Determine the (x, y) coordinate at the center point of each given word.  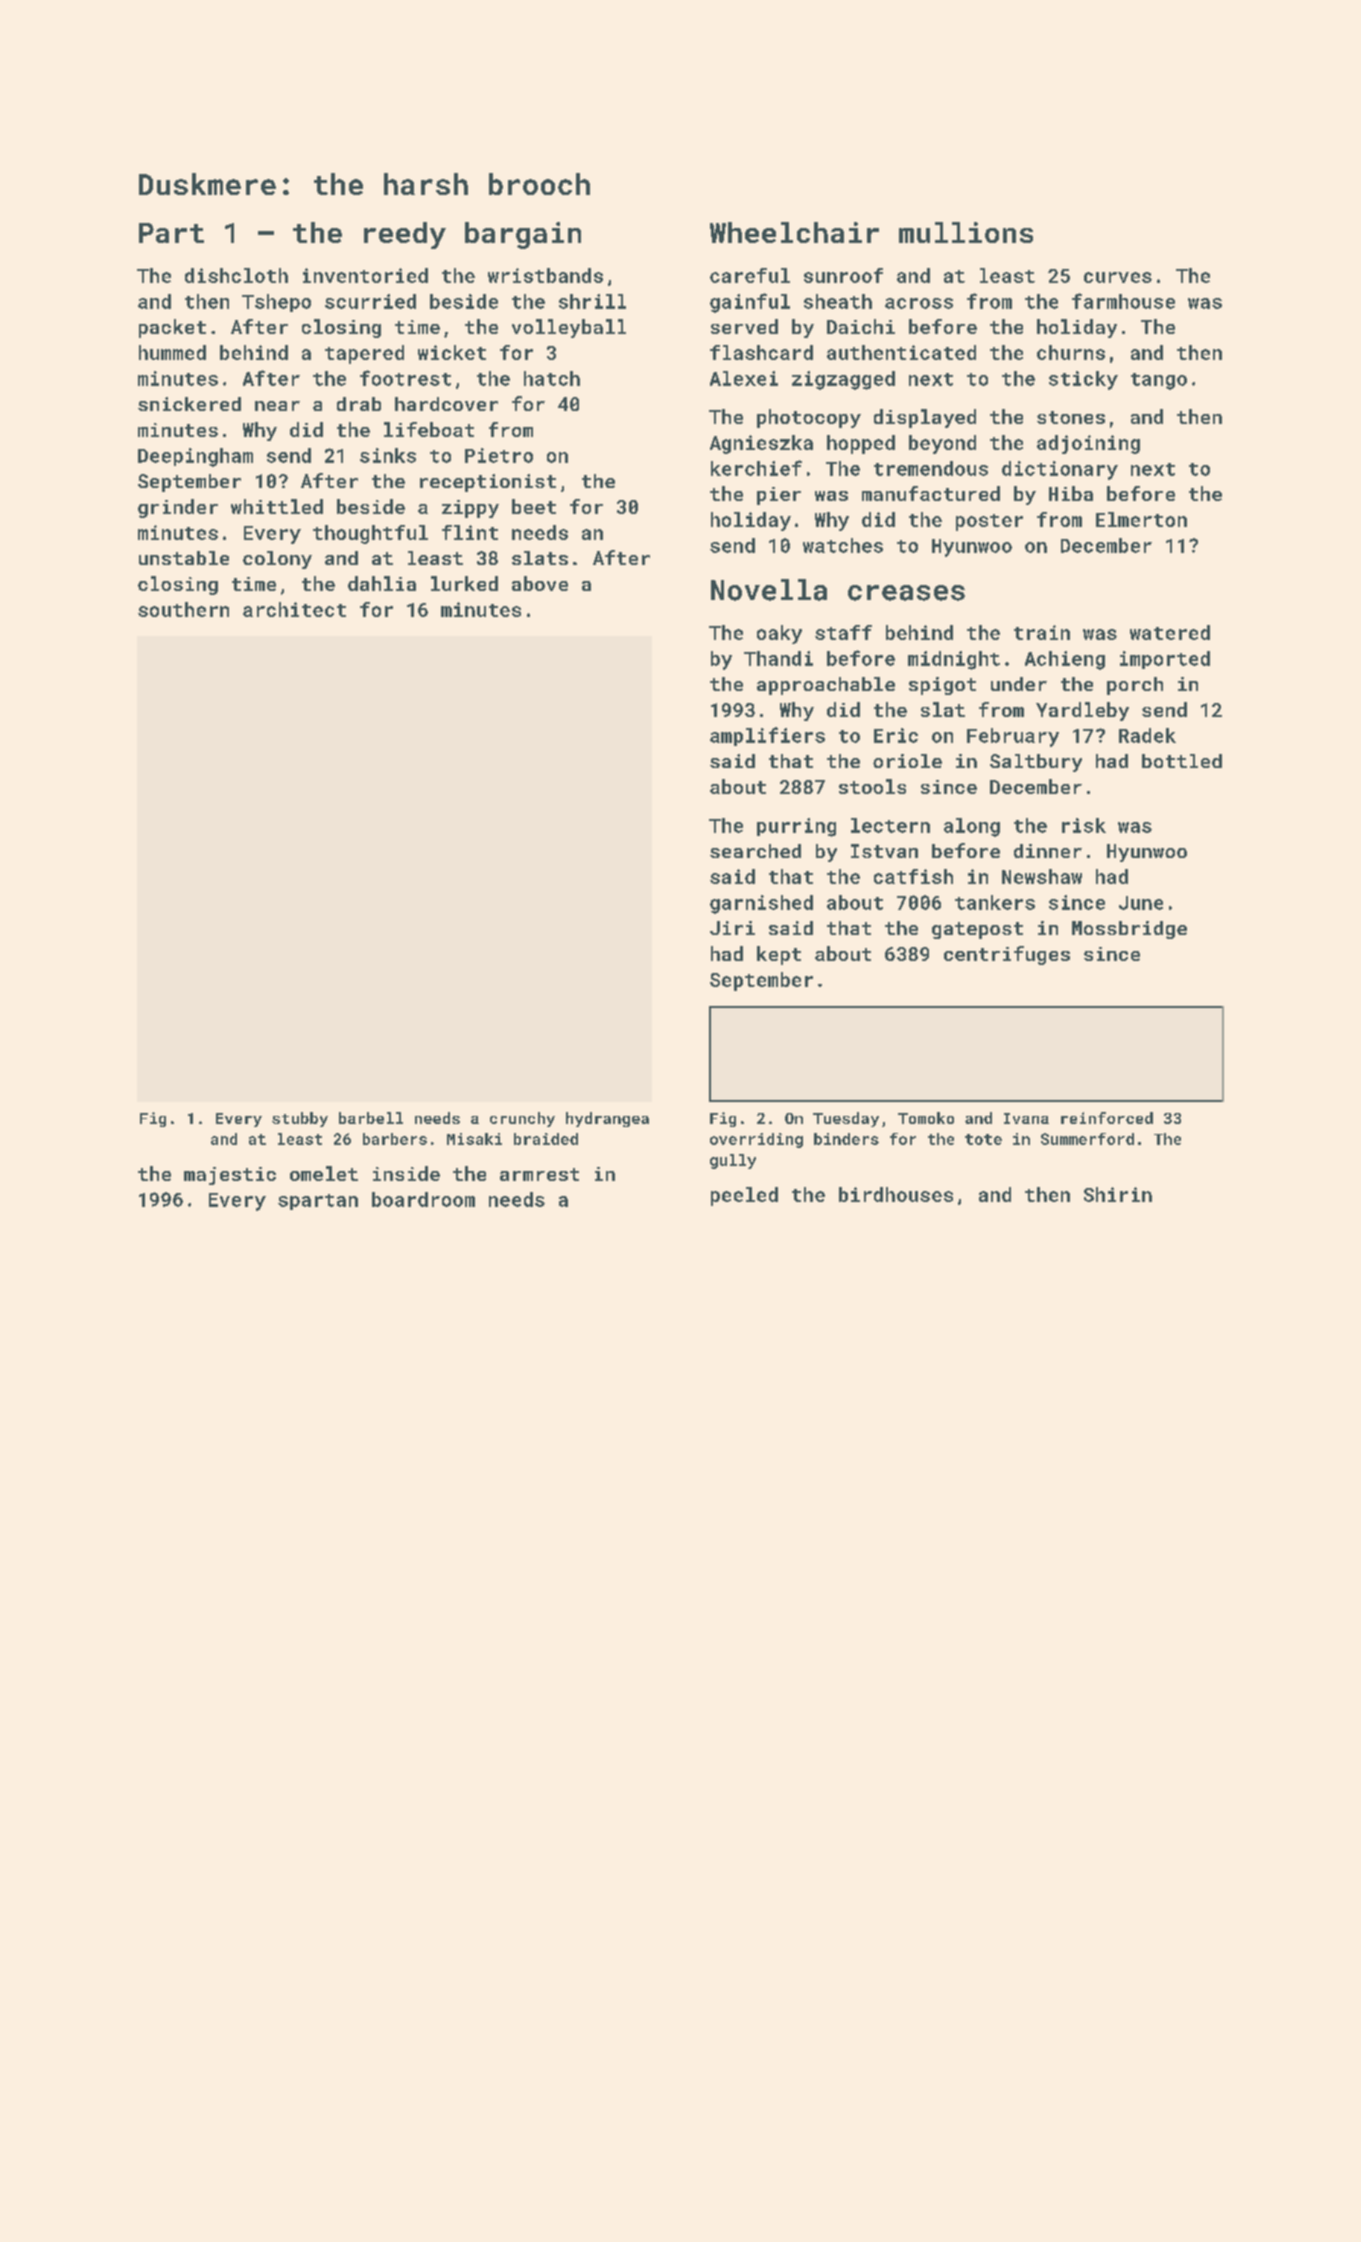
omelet (324, 1173)
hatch (552, 378)
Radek (1147, 735)
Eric (896, 735)
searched (755, 851)
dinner (1048, 851)
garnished (761, 904)
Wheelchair (794, 232)
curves (1118, 277)
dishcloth (236, 275)
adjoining (1088, 444)
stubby (300, 1119)
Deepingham (195, 457)
